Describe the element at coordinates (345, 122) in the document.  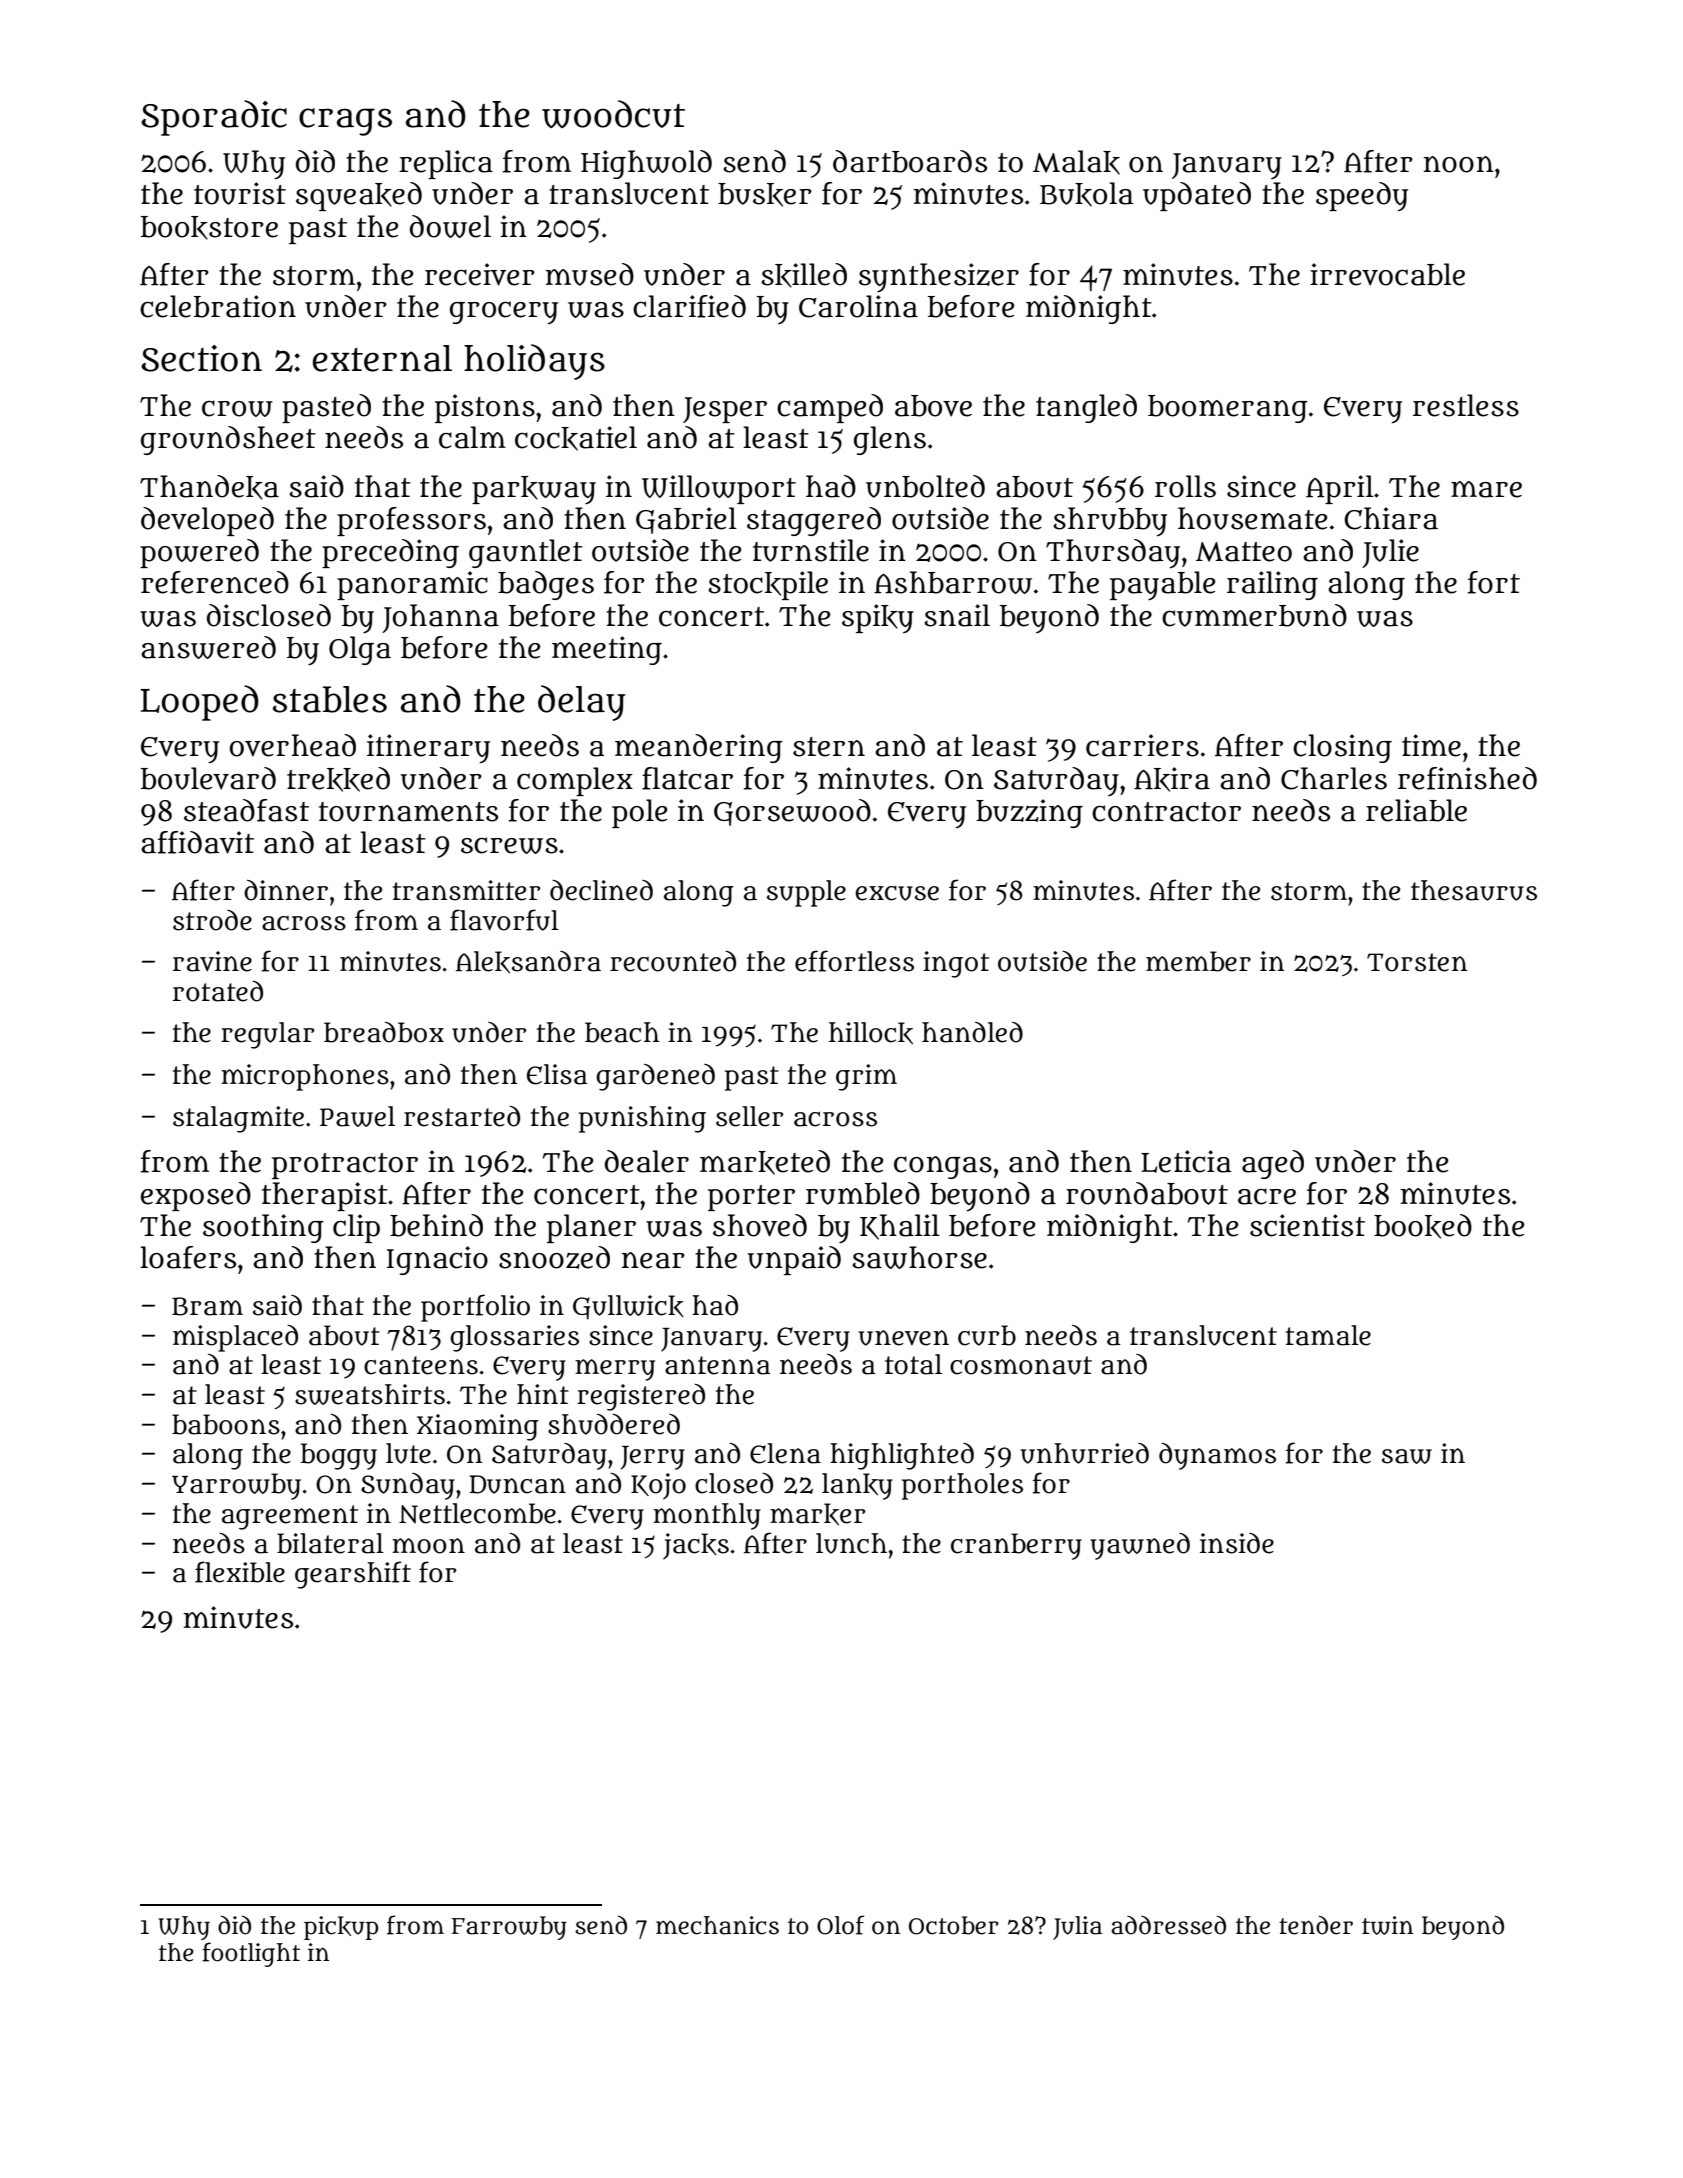
I see `crags` at that location.
